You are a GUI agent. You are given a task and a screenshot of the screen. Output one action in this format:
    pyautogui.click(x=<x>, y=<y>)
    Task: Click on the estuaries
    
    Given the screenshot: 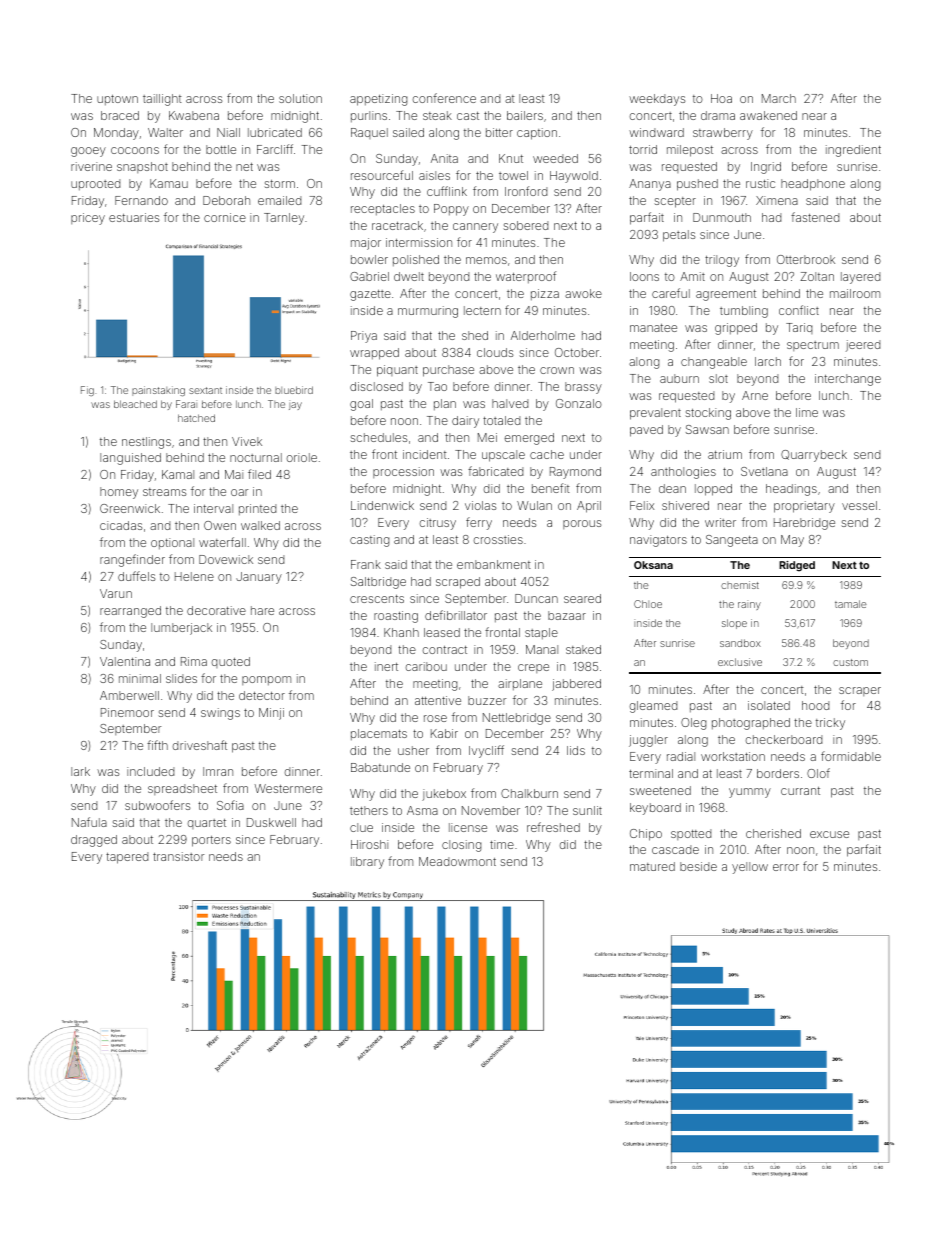 What is the action you would take?
    pyautogui.click(x=134, y=217)
